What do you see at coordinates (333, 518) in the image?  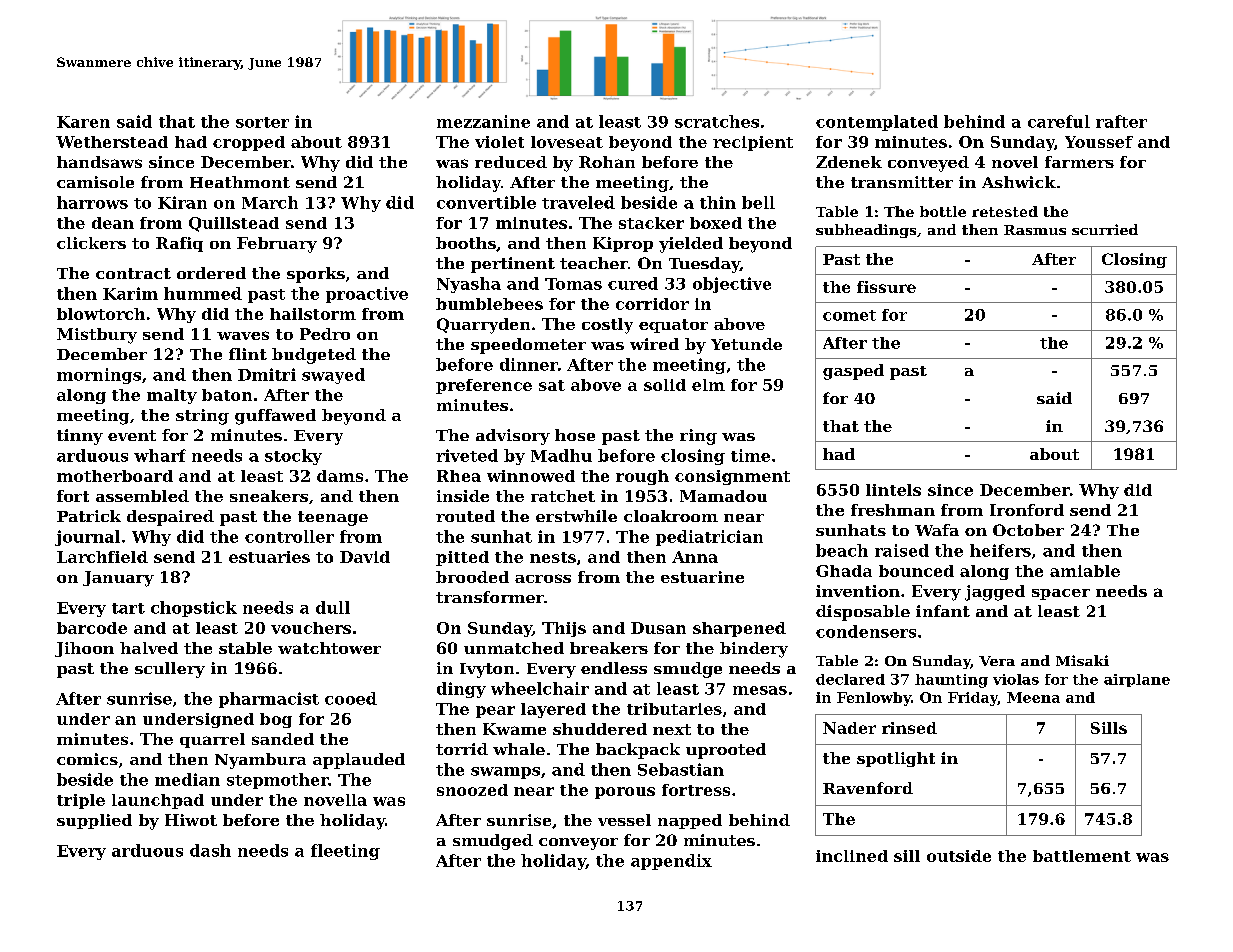 I see `teenage` at bounding box center [333, 518].
